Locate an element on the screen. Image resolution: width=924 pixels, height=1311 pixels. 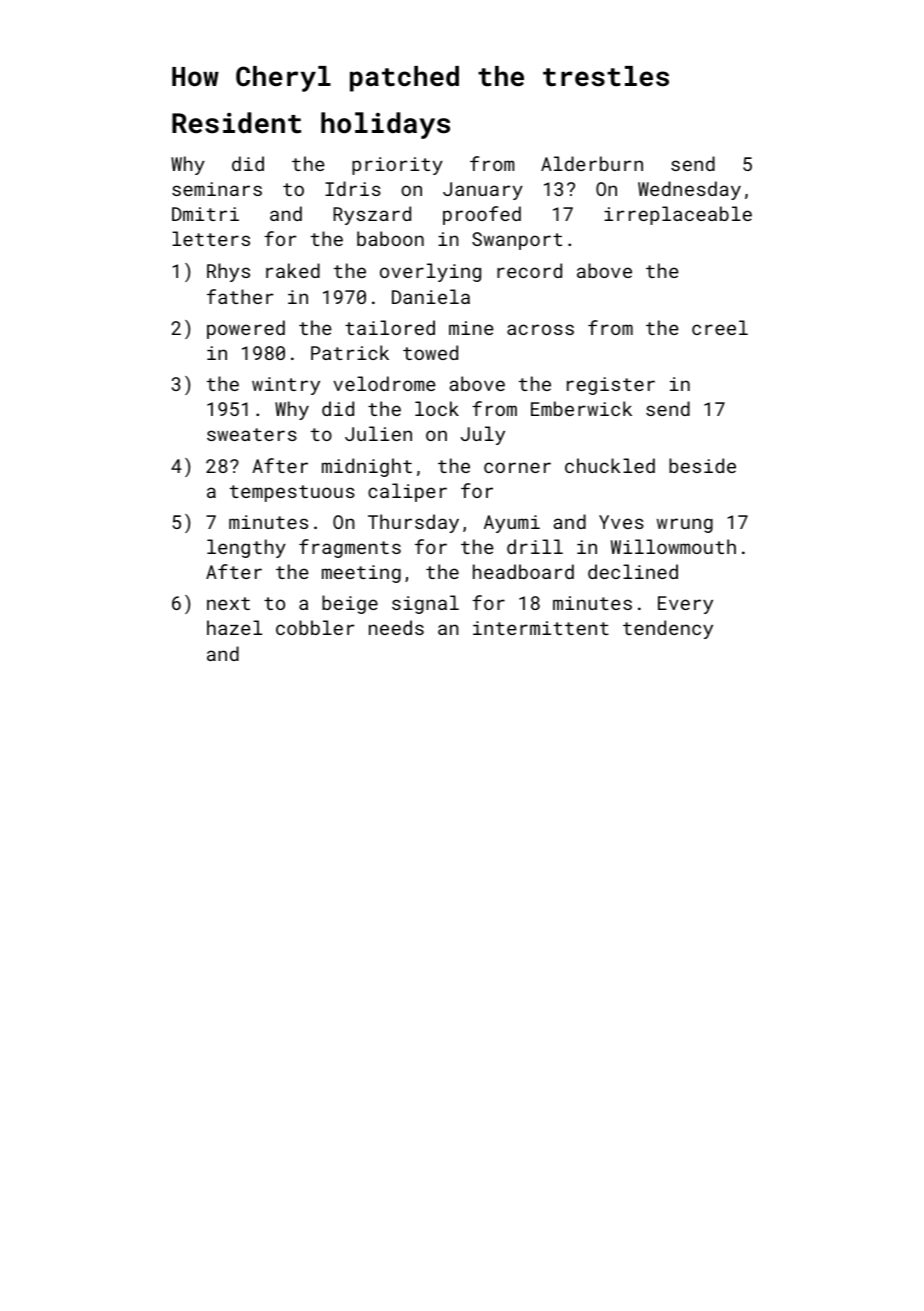
Wednesday is located at coordinates (689, 190).
